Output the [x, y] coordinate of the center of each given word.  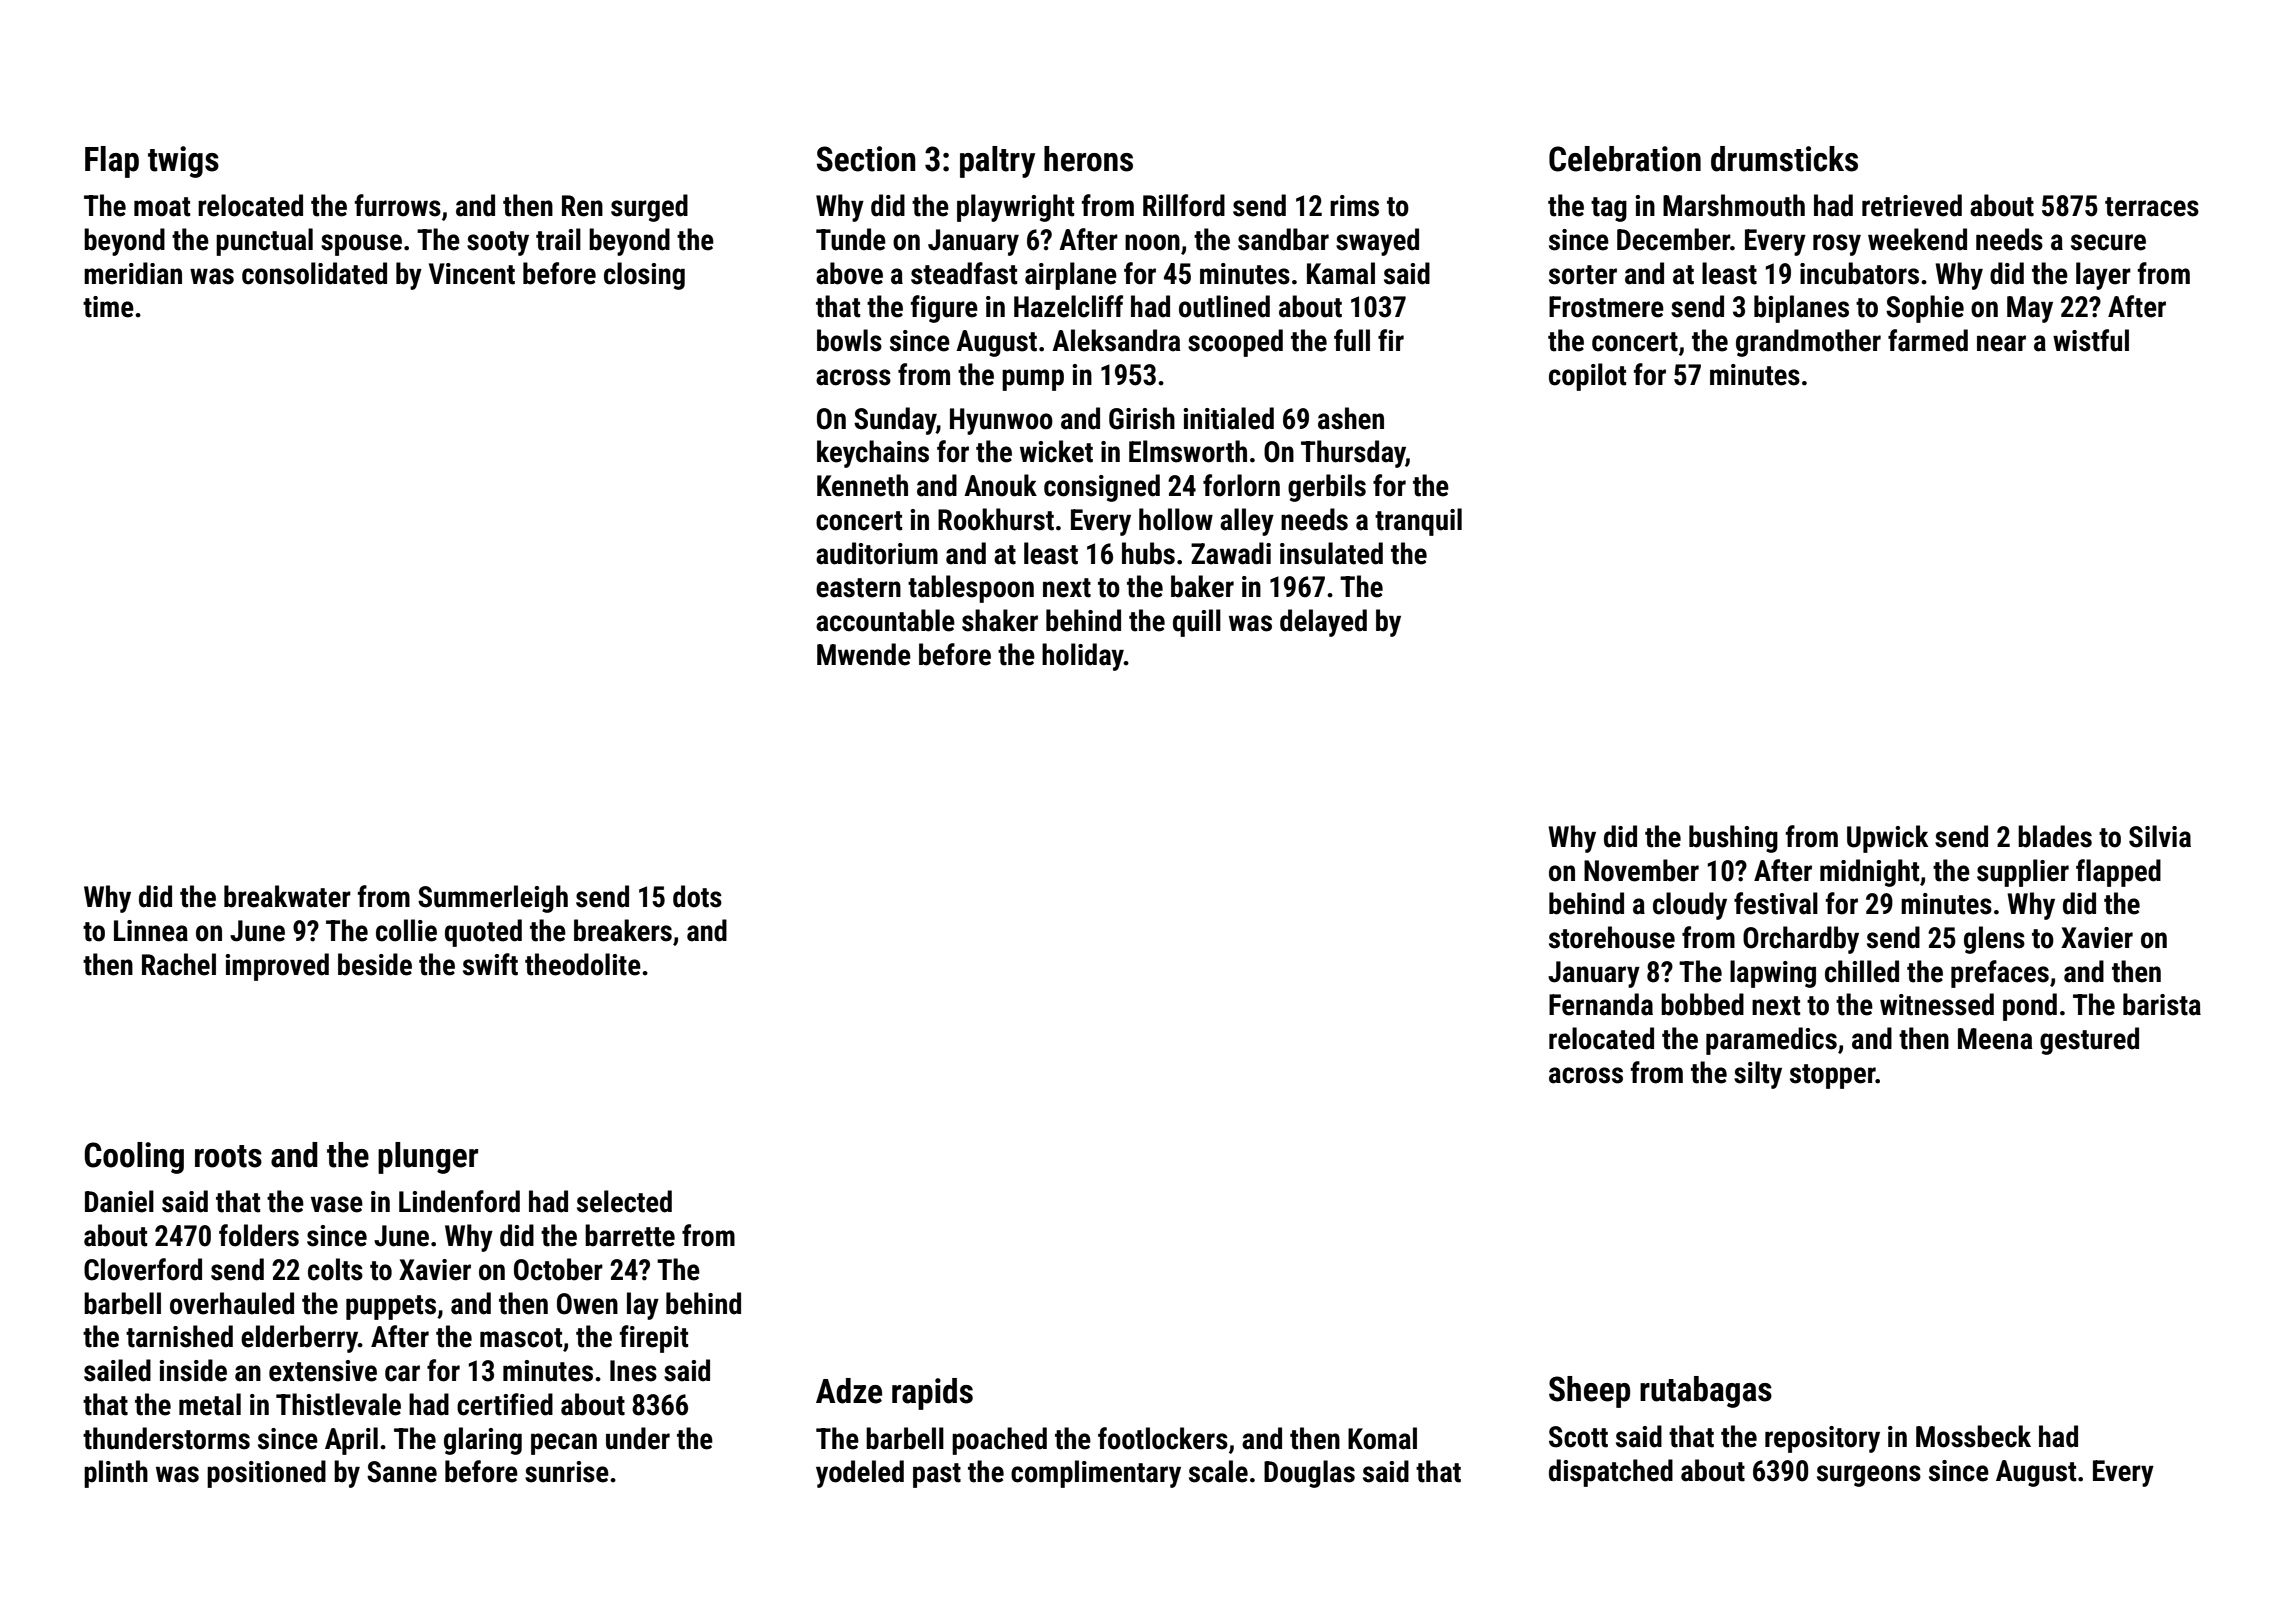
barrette [630, 1235]
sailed [117, 1370]
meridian [133, 273]
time [108, 307]
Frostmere [1606, 307]
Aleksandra [1116, 340]
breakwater [287, 896]
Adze [849, 1391]
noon [1152, 242]
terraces [2152, 207]
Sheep [1589, 1392]
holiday [1083, 657]
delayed [1323, 623]
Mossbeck [1973, 1436]
